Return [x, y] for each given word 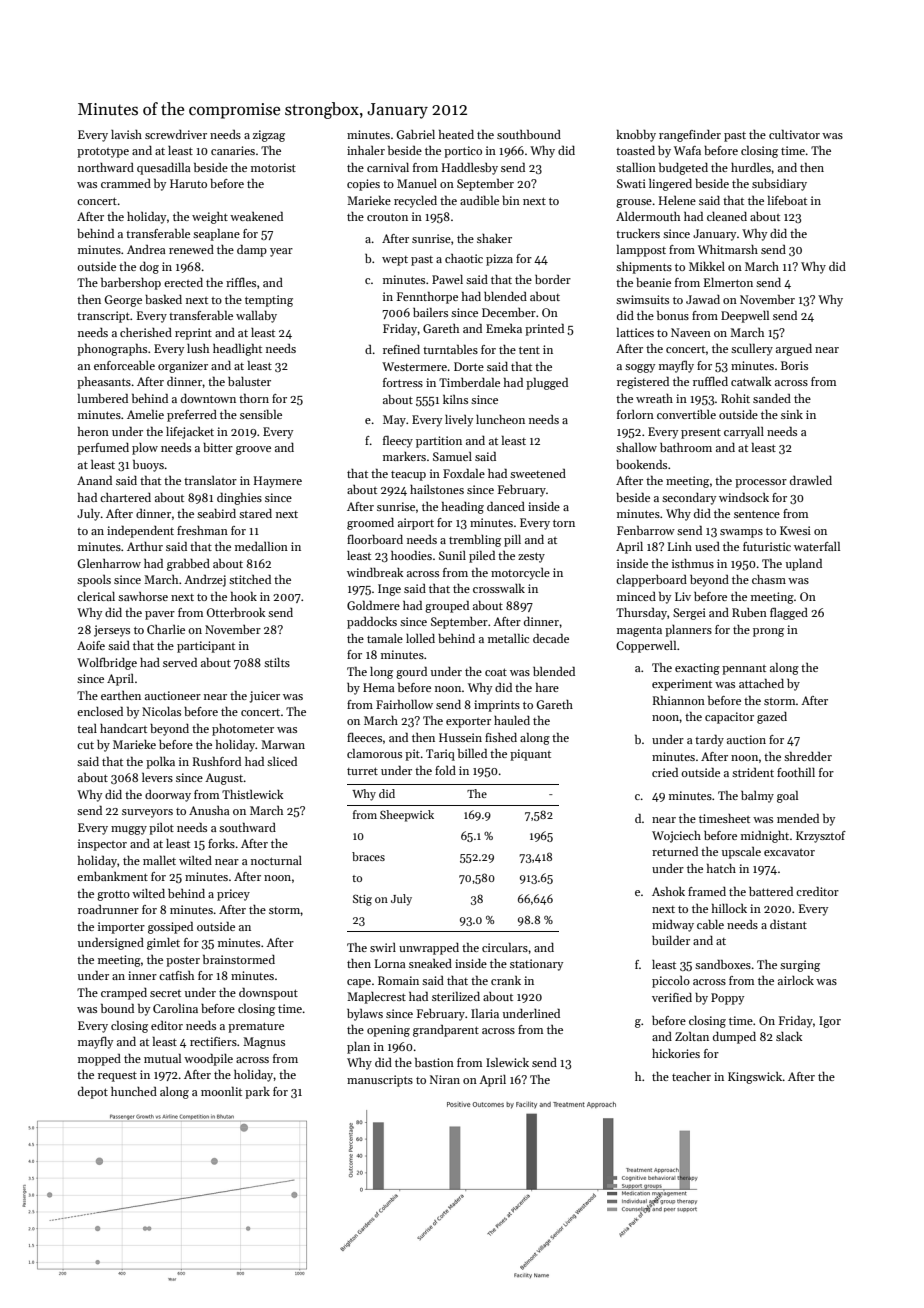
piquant [530, 755]
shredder [808, 756]
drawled [811, 480]
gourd [411, 673]
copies [363, 185]
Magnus [264, 1043]
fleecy [398, 442]
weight [210, 218]
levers [157, 777]
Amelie [145, 414]
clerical [96, 596]
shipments [644, 268]
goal [787, 797]
